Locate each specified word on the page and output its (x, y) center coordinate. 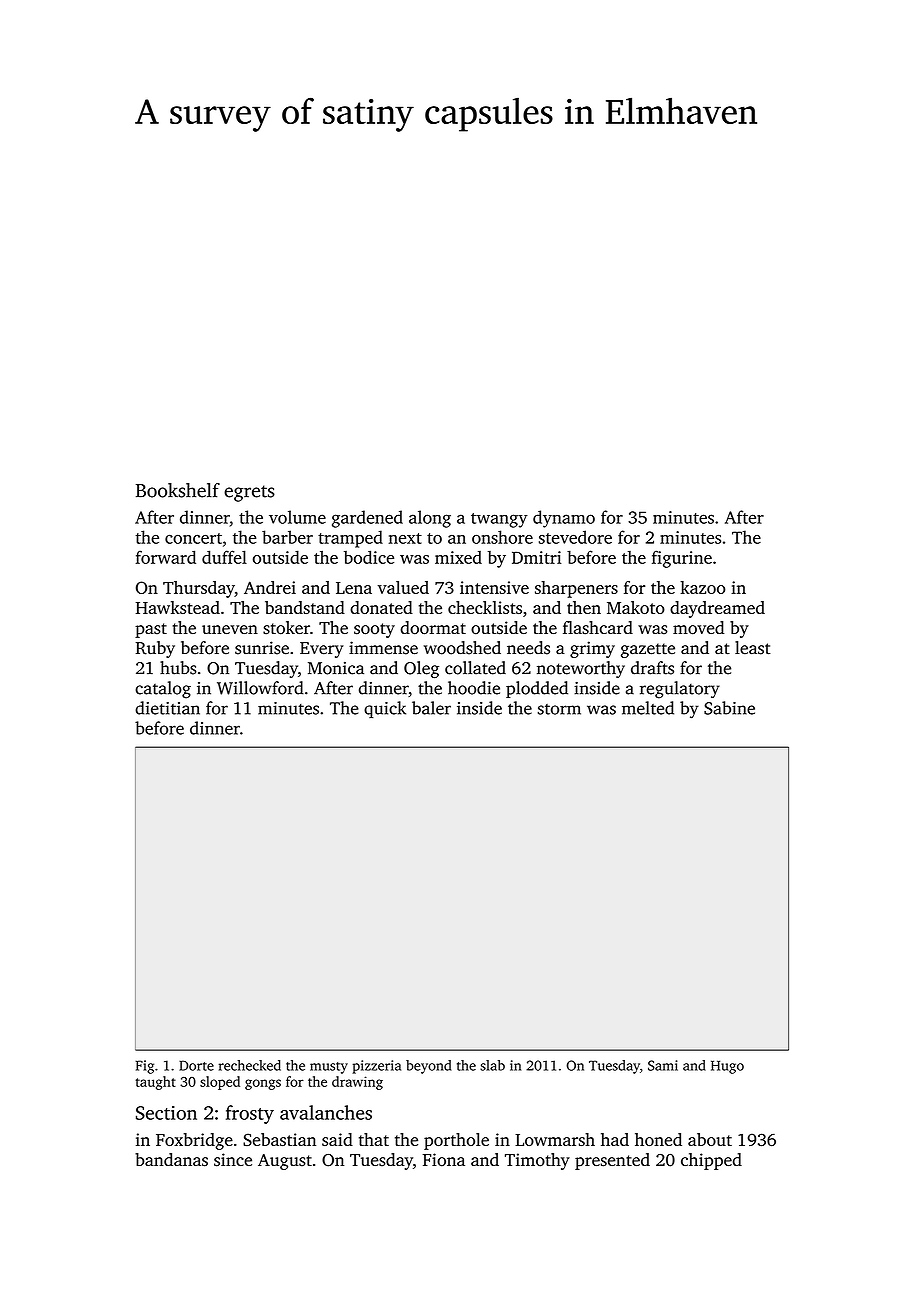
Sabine (729, 708)
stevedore (575, 537)
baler (431, 708)
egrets (249, 493)
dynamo (564, 519)
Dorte (196, 1065)
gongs (263, 1084)
